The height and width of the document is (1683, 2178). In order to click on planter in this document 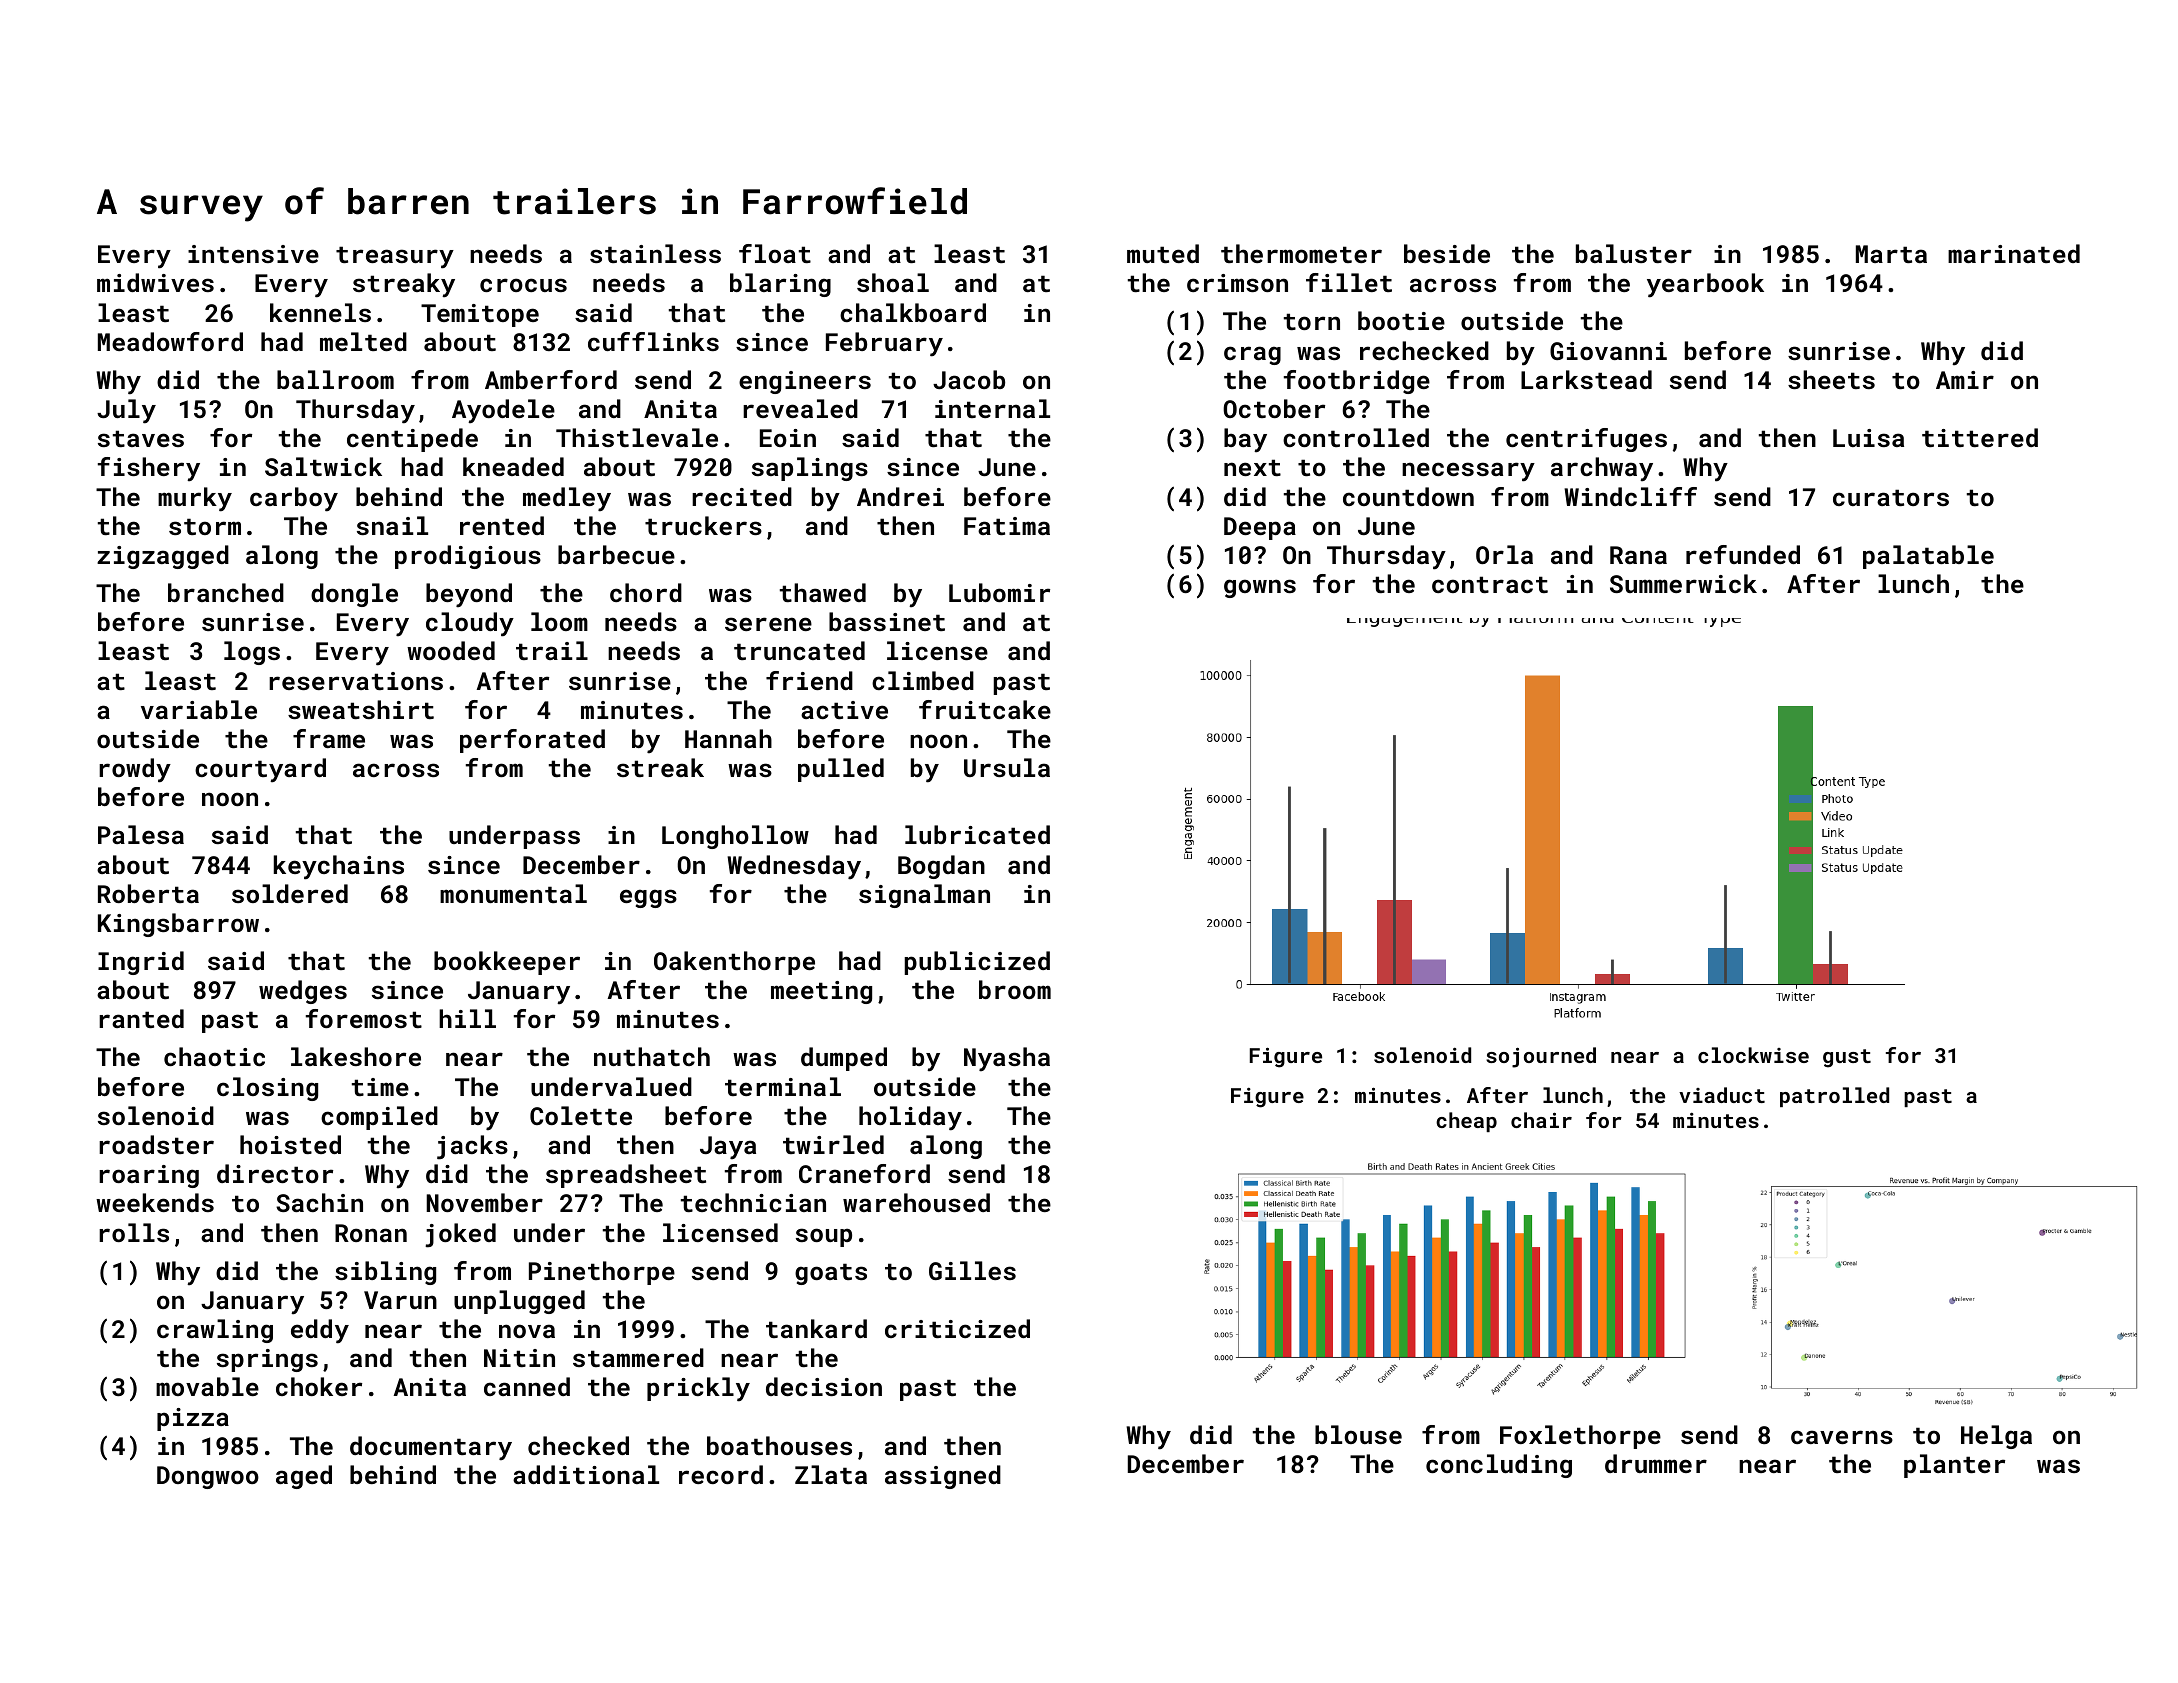, I will do `click(1954, 1466)`.
